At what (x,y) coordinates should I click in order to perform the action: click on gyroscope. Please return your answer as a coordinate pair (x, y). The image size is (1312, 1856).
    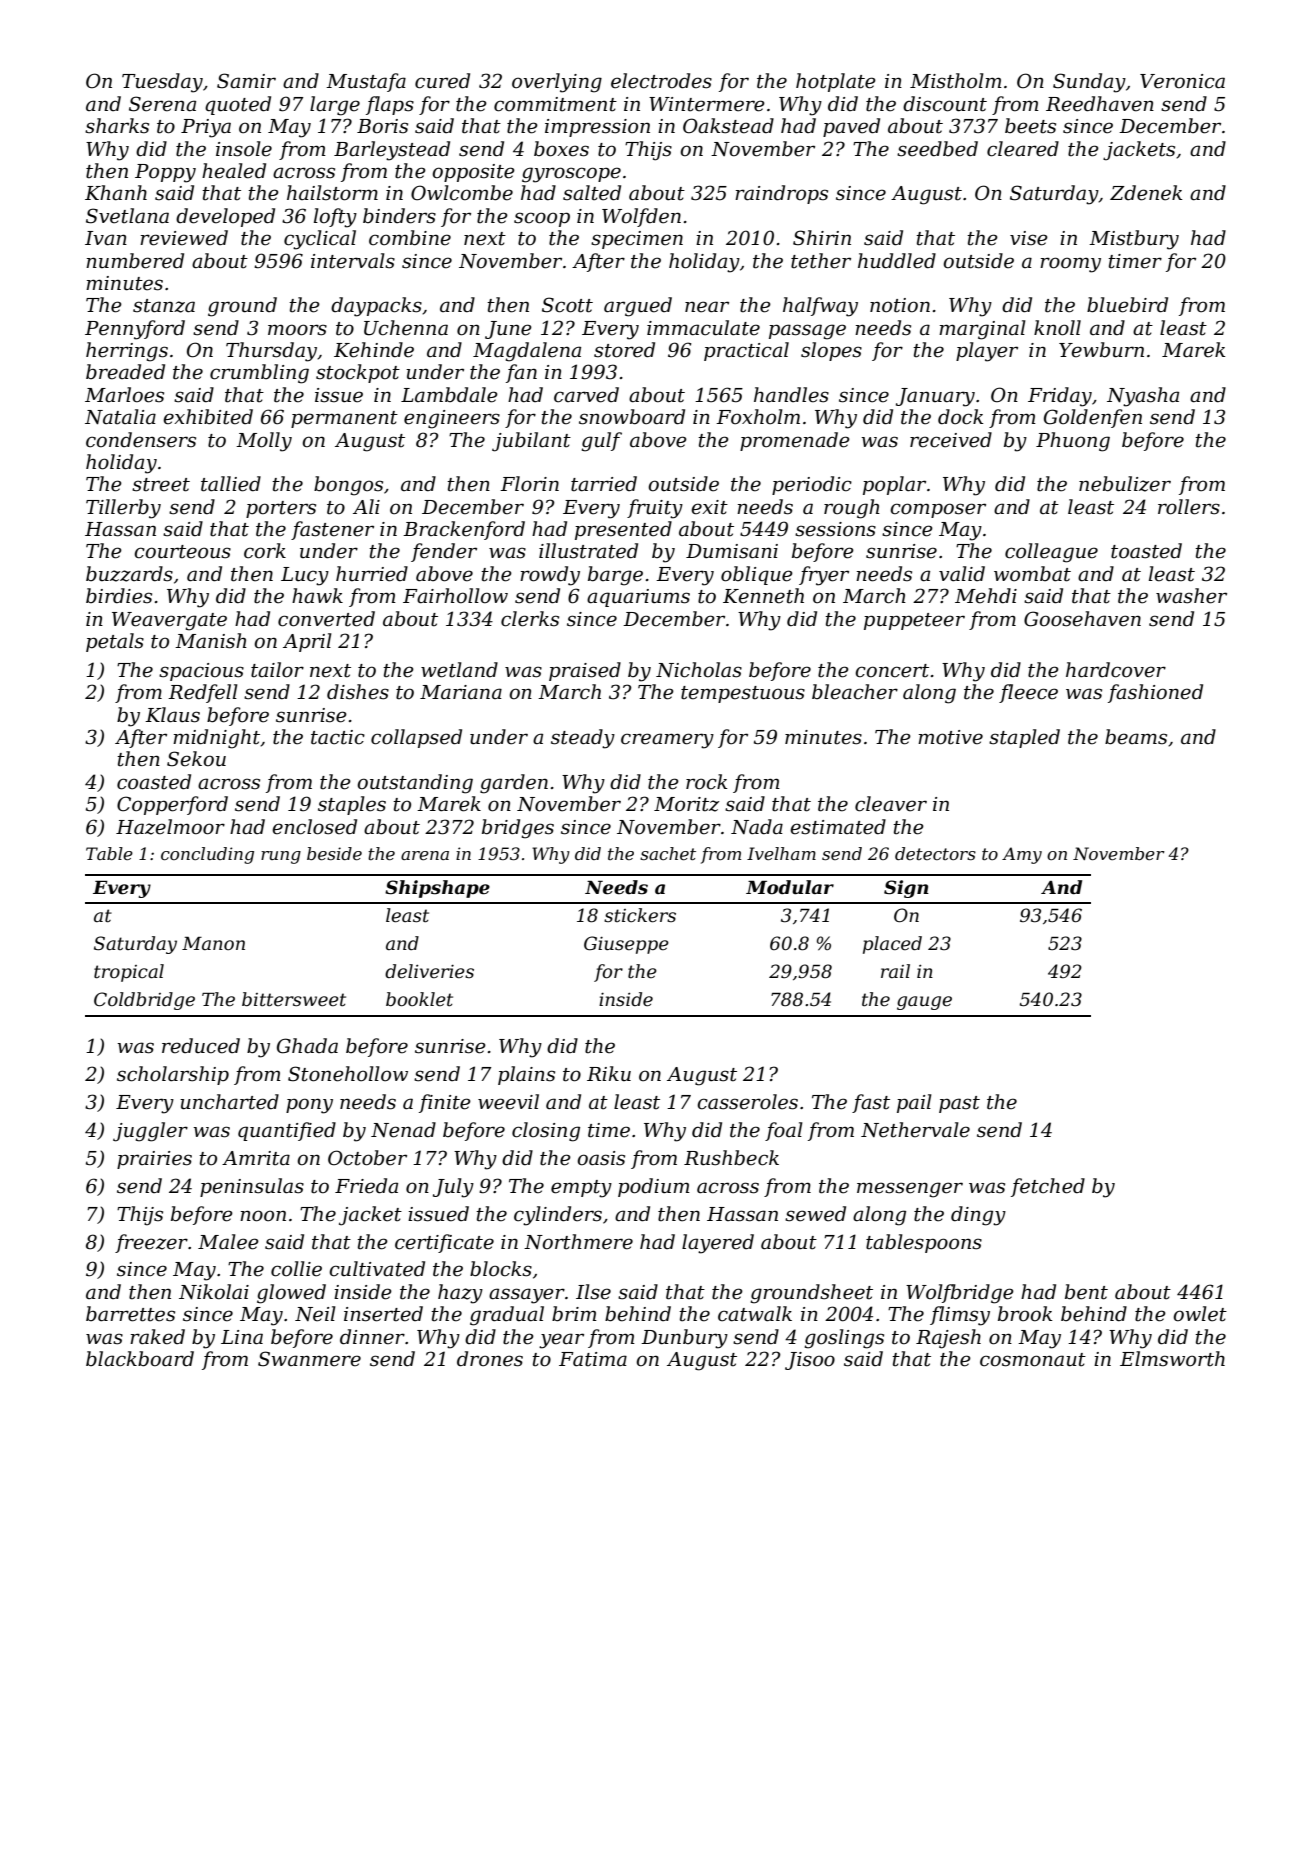
    Looking at the image, I should click on (571, 175).
